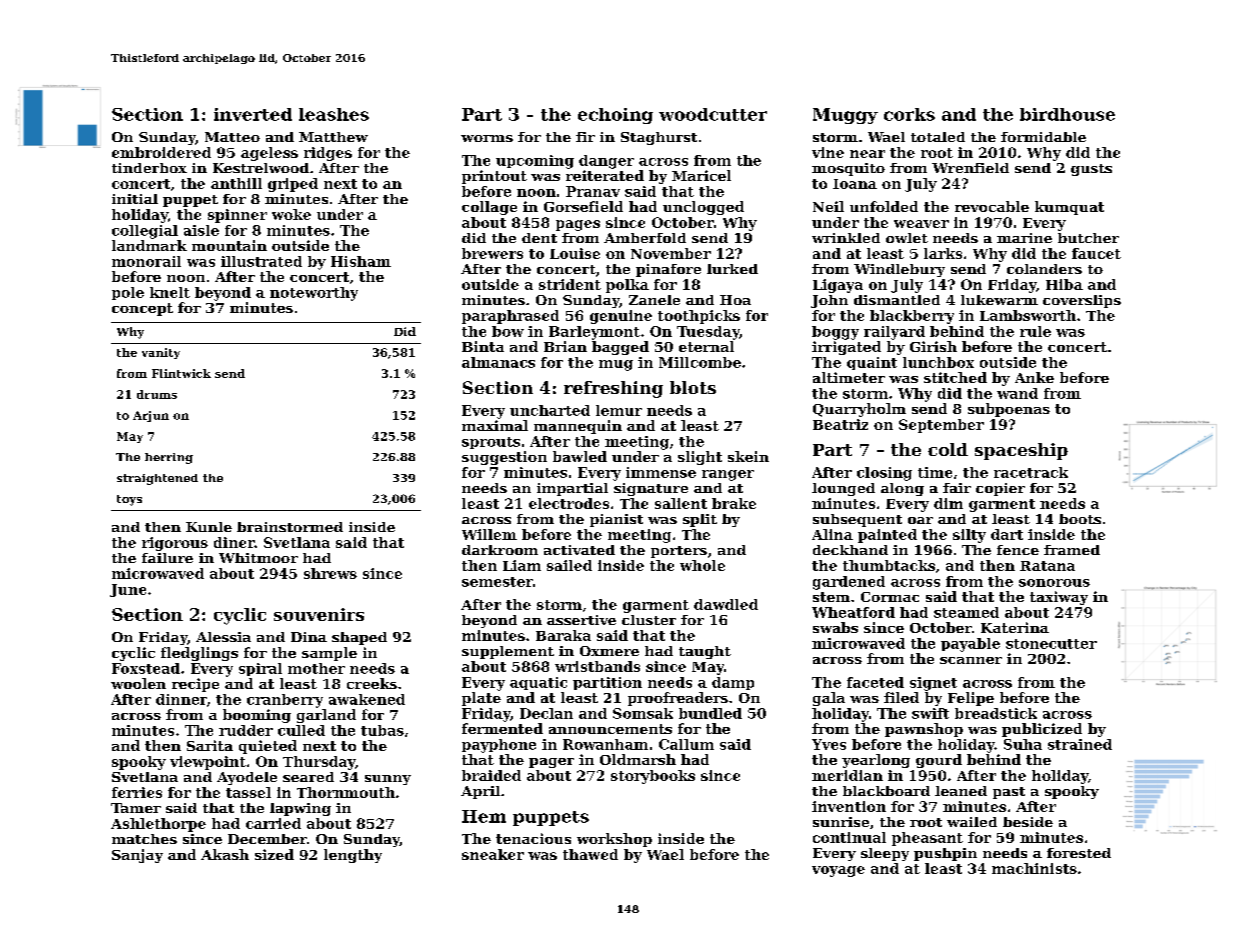  I want to click on Hisham, so click(361, 261).
